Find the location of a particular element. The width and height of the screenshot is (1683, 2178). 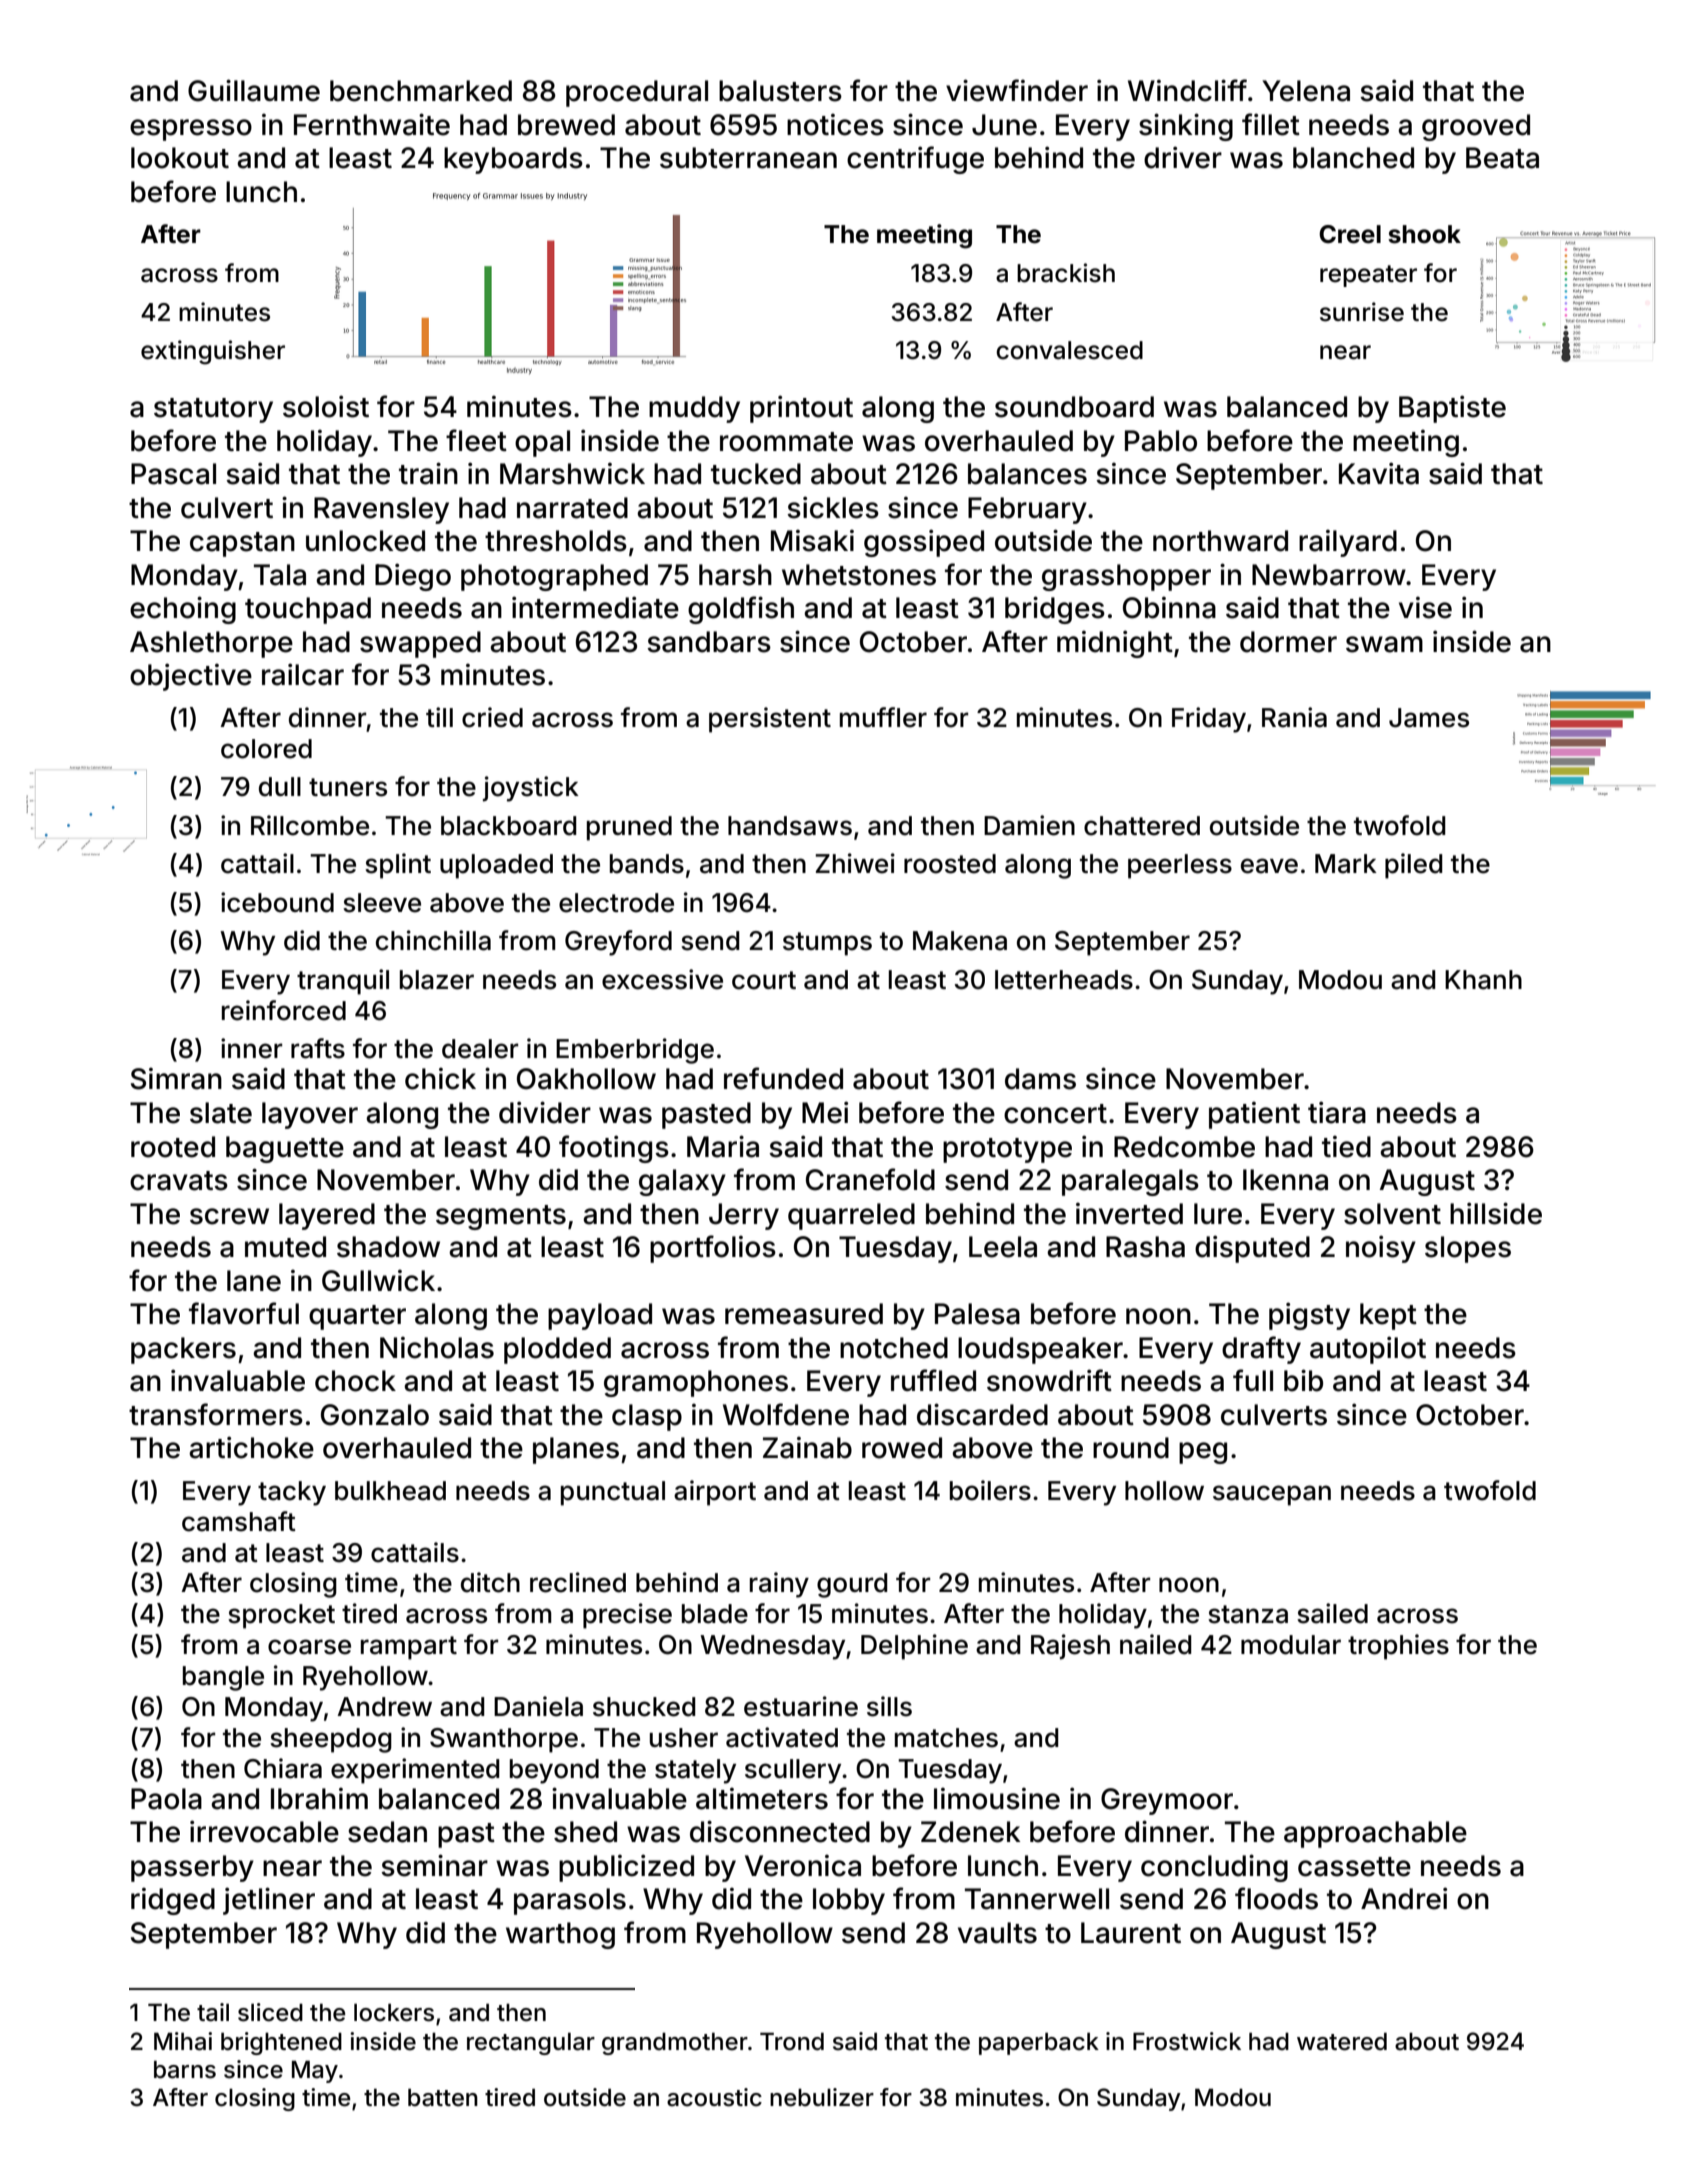

Damien is located at coordinates (1029, 825).
